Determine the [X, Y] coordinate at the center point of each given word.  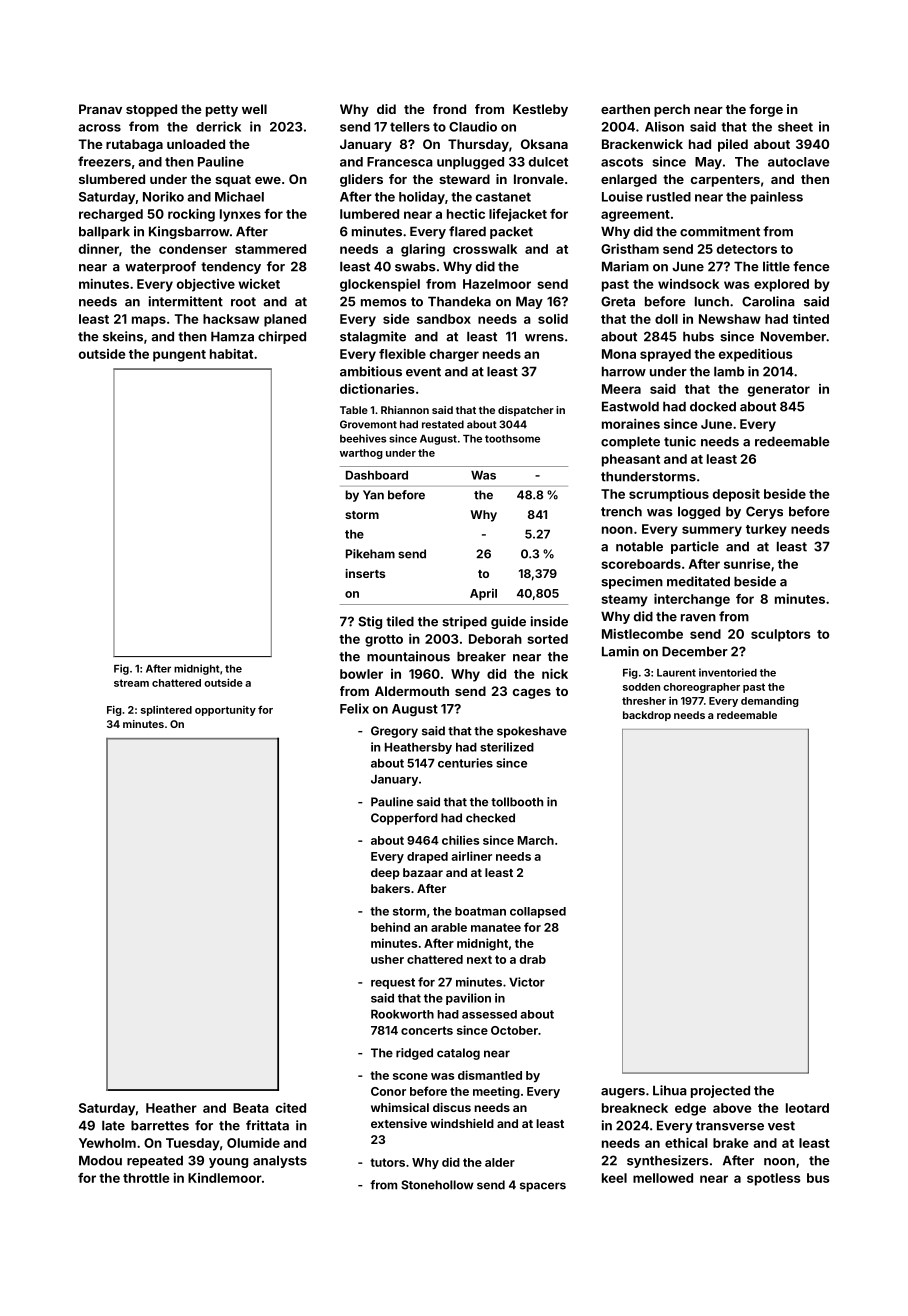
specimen [632, 582]
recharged [111, 215]
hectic [466, 214]
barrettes [160, 1125]
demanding [770, 701]
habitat [231, 354]
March [536, 840]
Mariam [625, 266]
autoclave [799, 162]
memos [384, 303]
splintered [166, 710]
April [483, 594]
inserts [365, 573]
